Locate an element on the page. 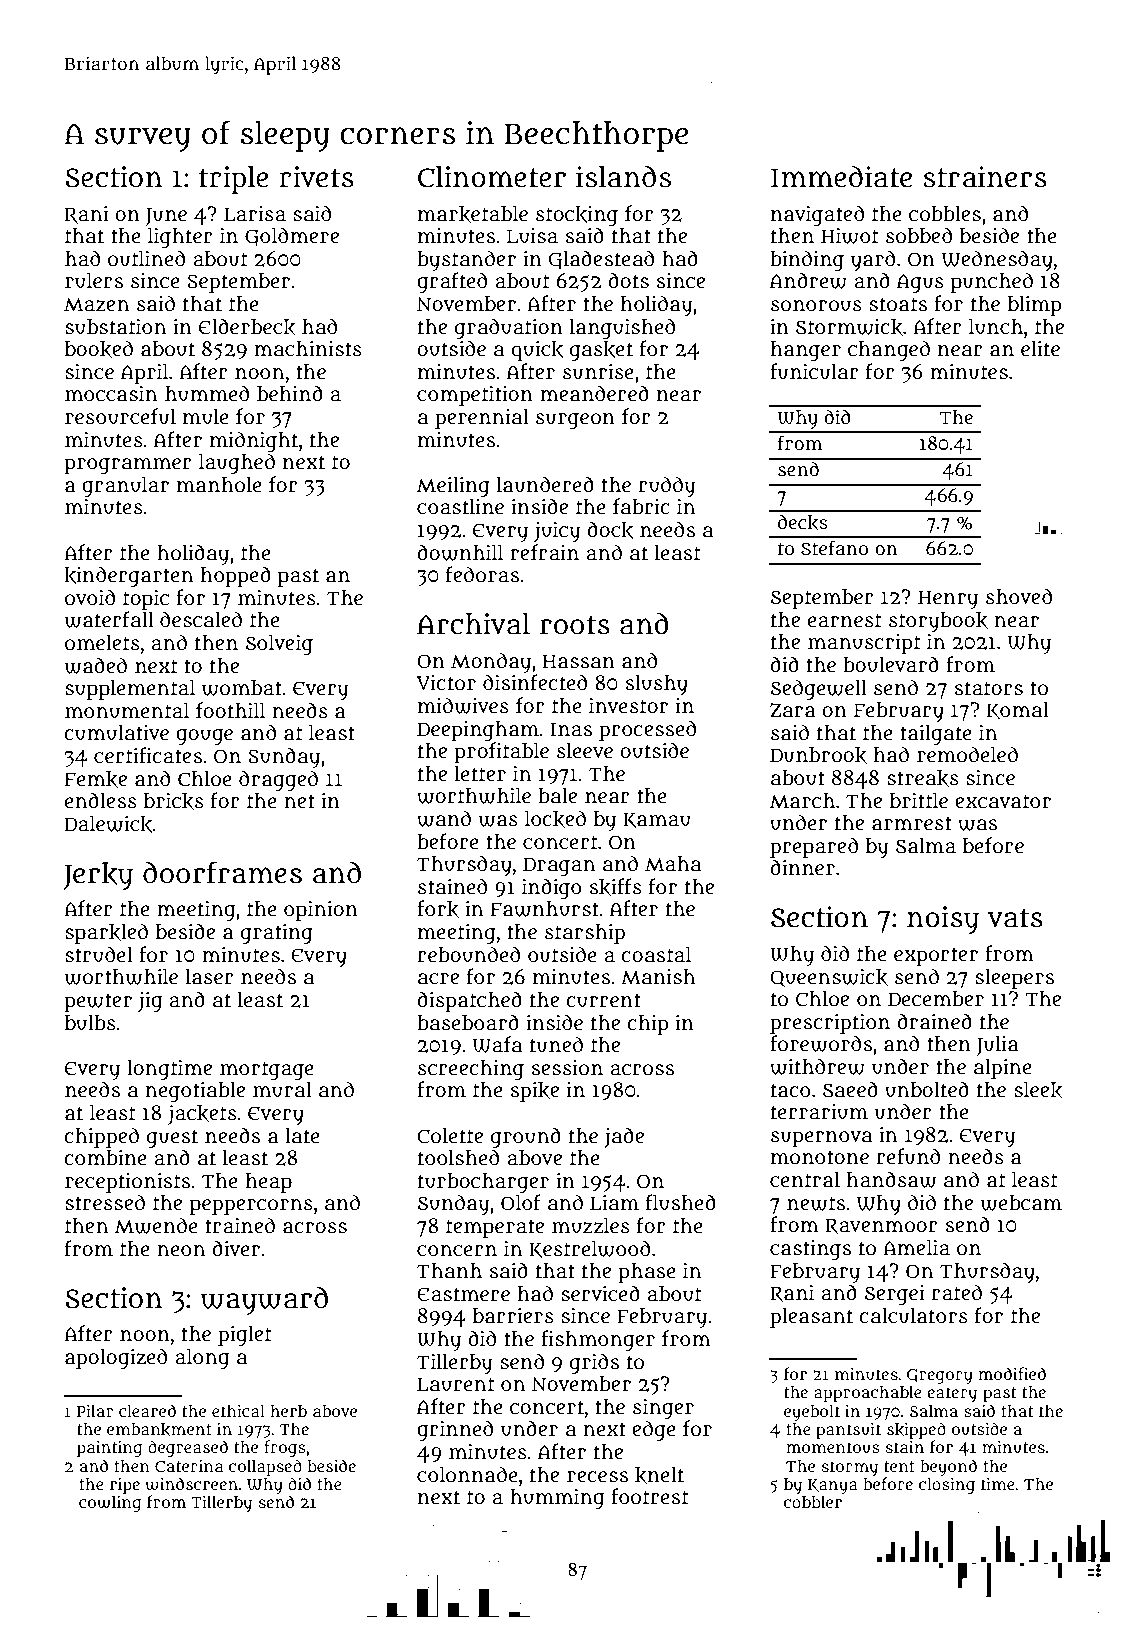 Image resolution: width=1135 pixels, height=1644 pixels. humming is located at coordinates (557, 1499).
